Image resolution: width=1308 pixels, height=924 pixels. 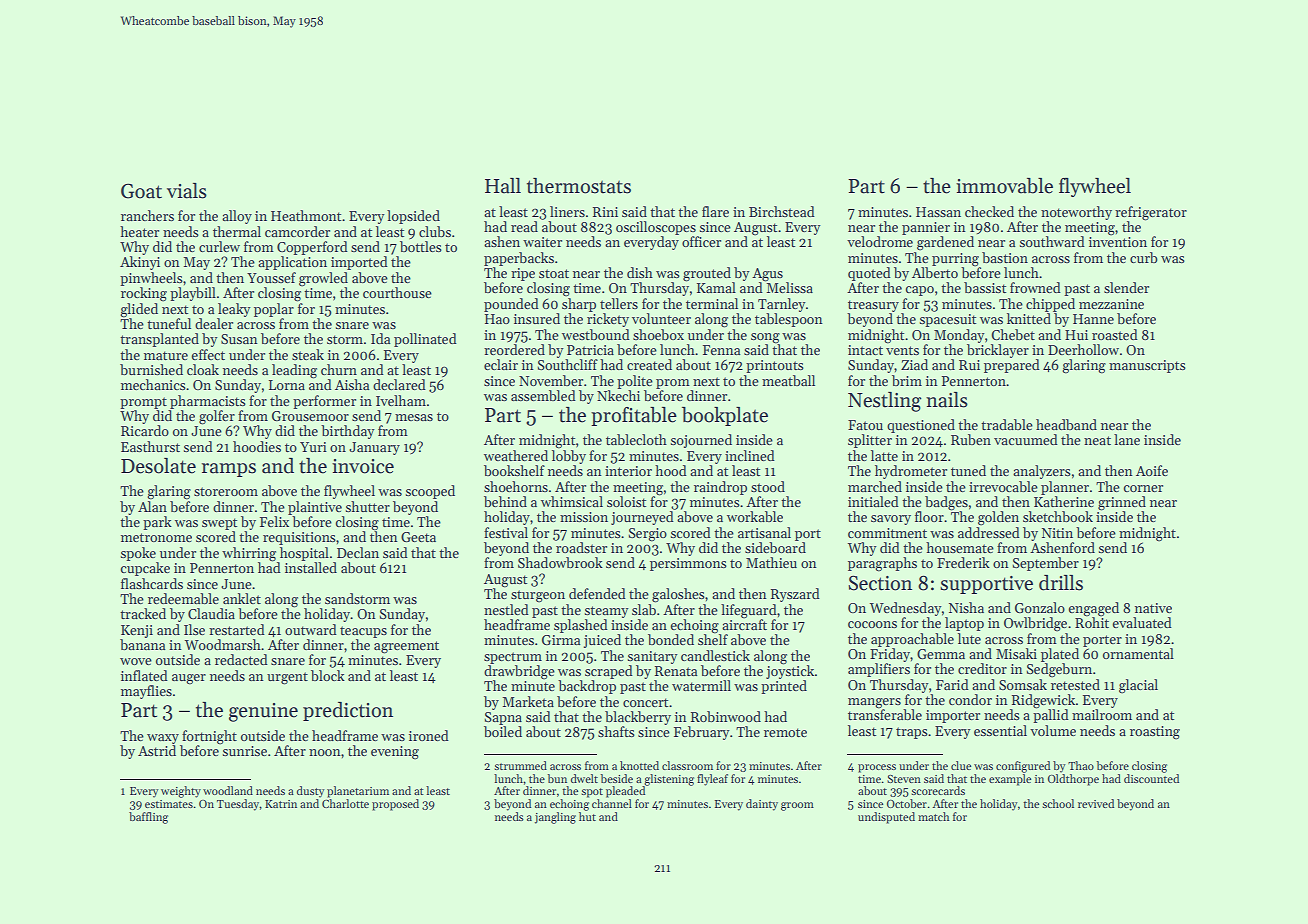 I want to click on Astrid, so click(x=157, y=750).
